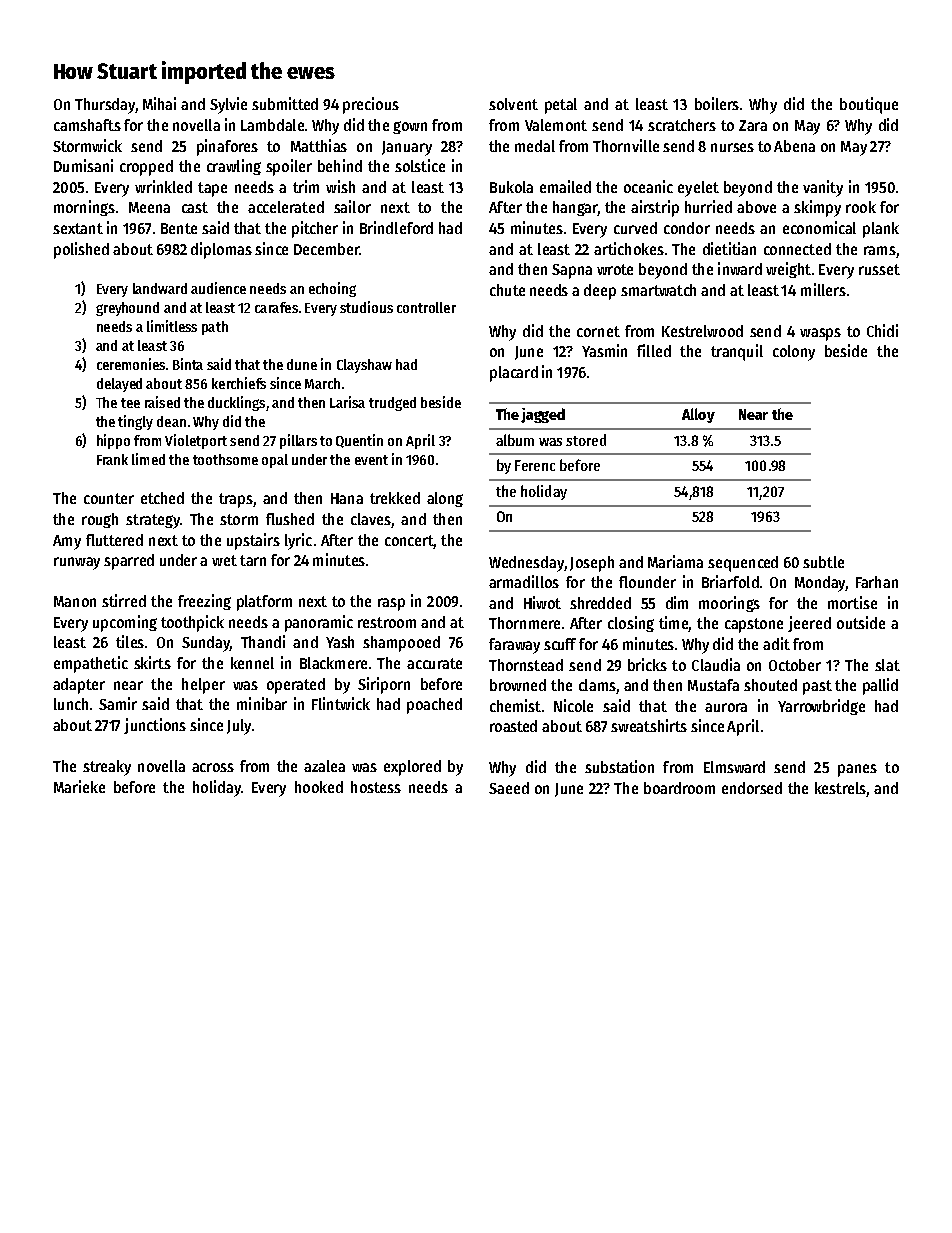 This page has width=952, height=1233. I want to click on Thornville, so click(626, 145).
